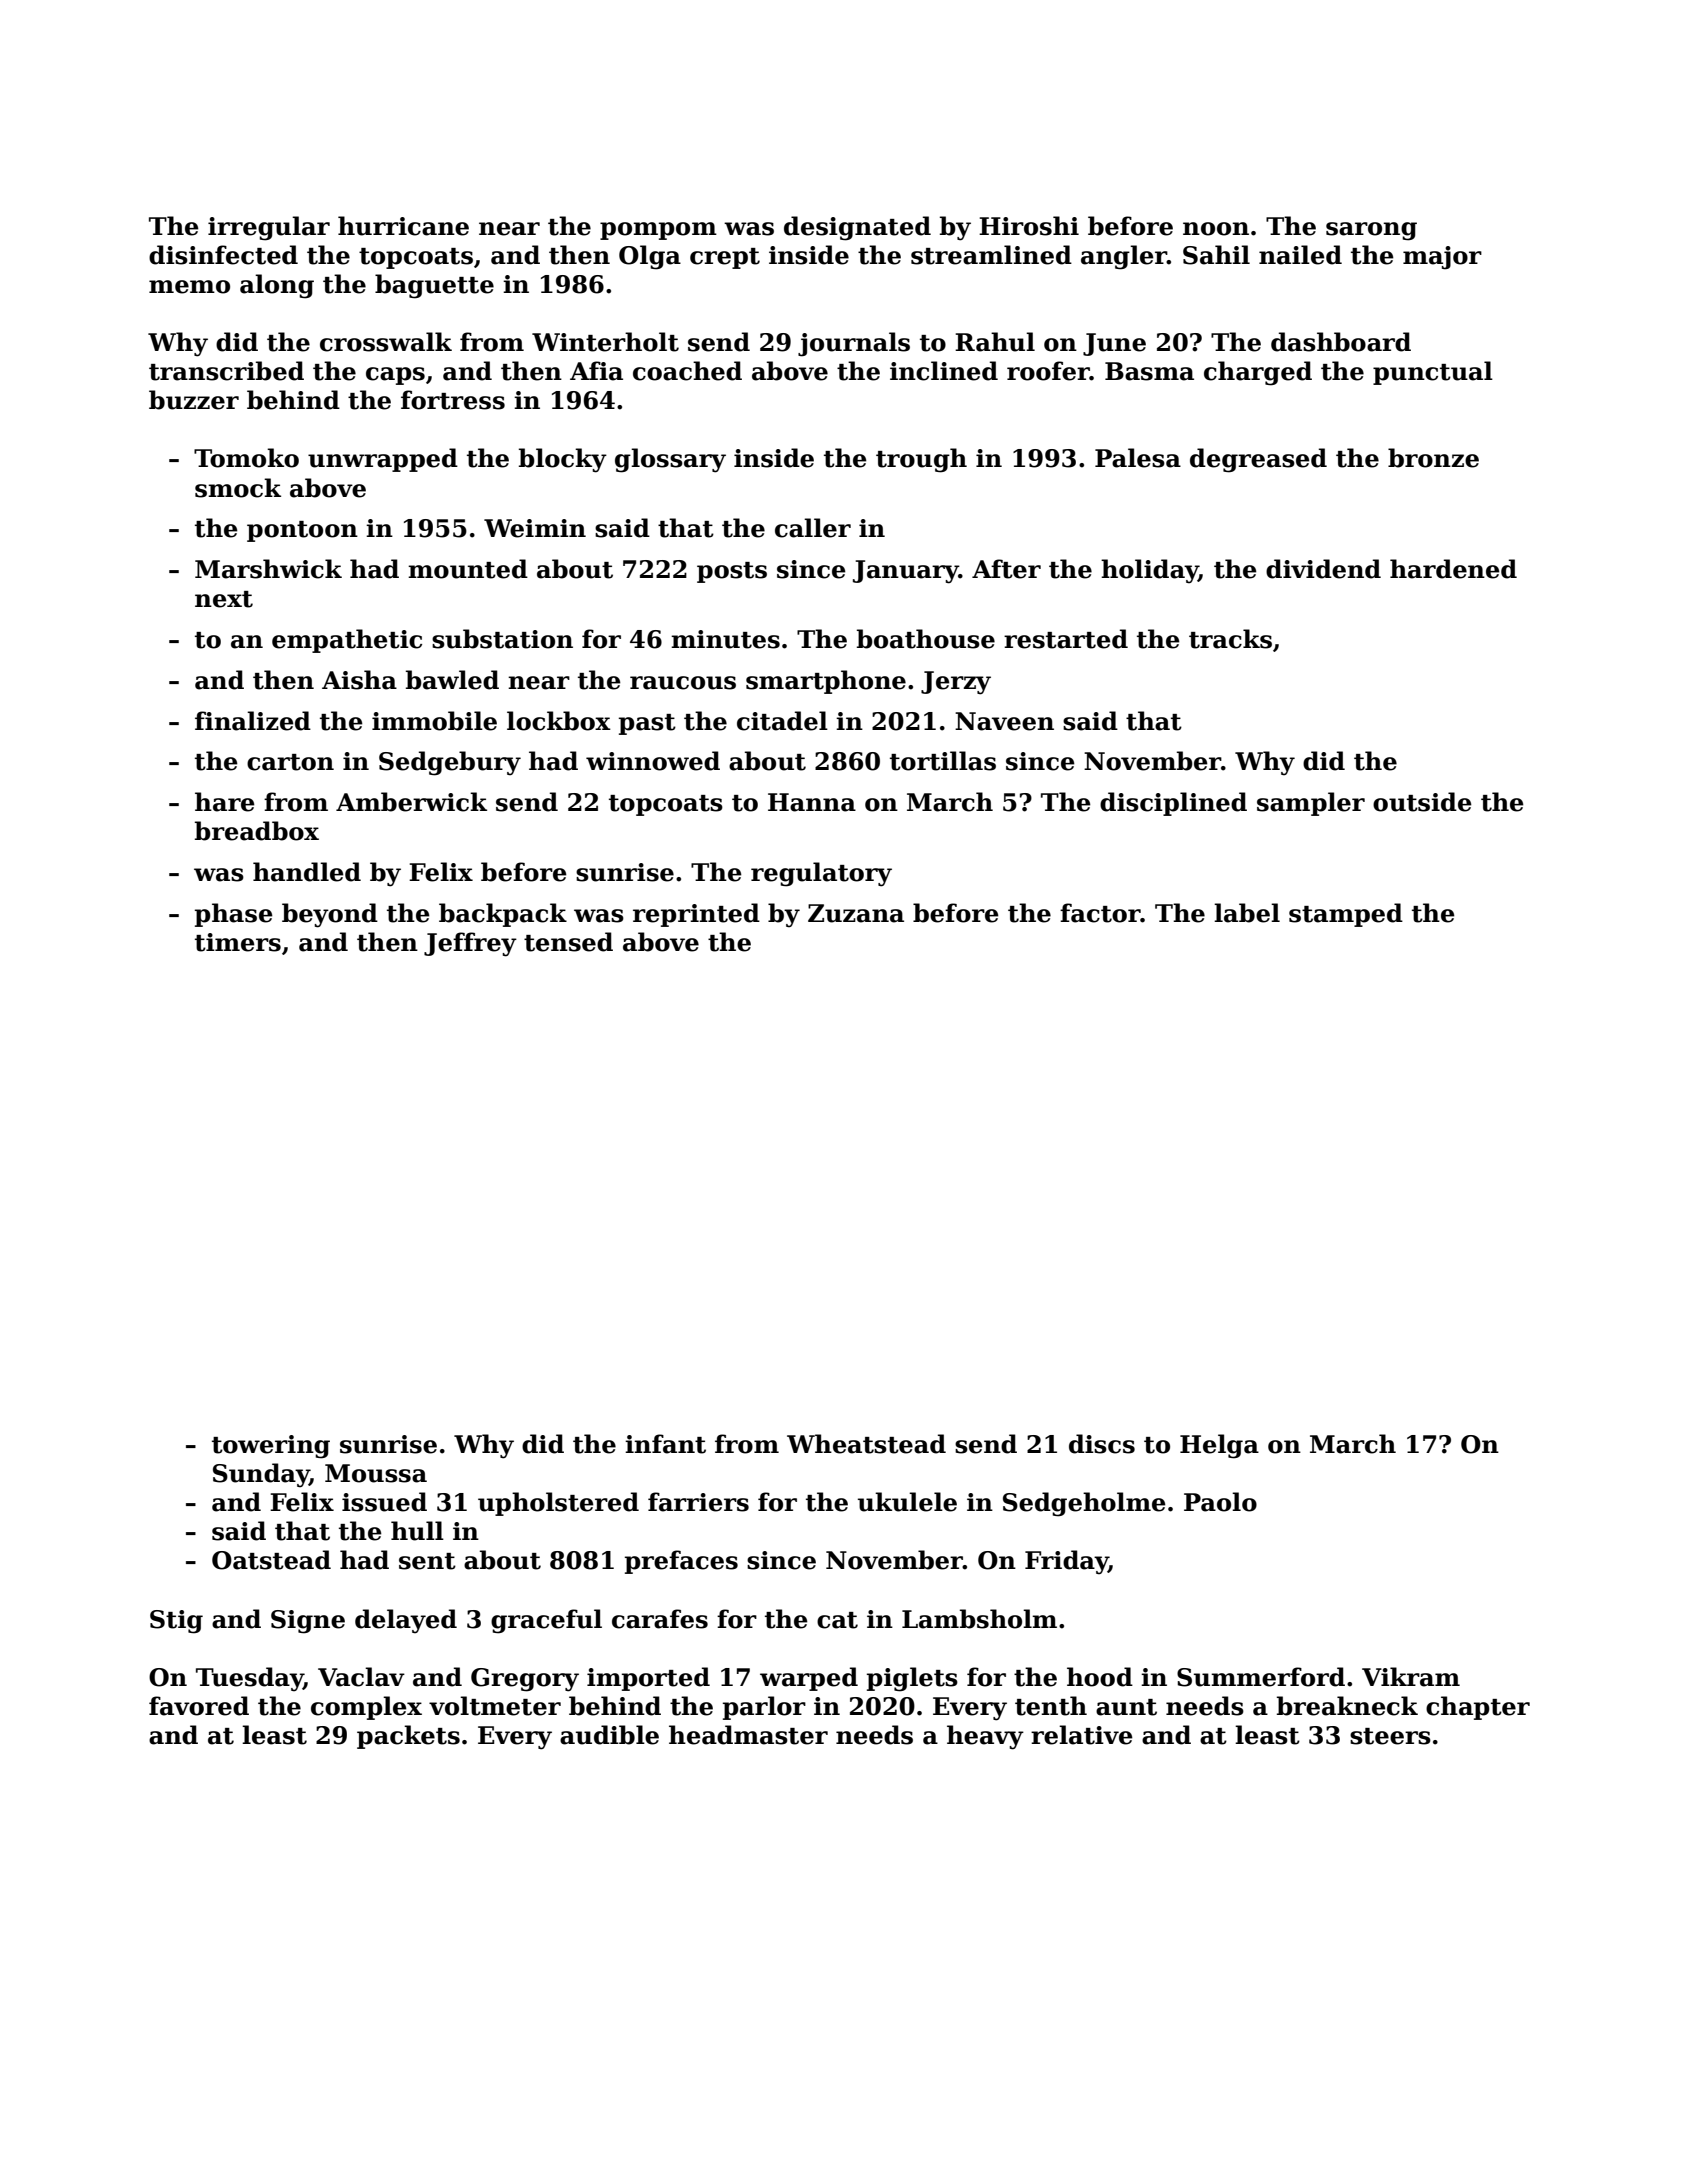 The width and height of the document is (1683, 2178). What do you see at coordinates (253, 721) in the document?
I see `finalized` at bounding box center [253, 721].
